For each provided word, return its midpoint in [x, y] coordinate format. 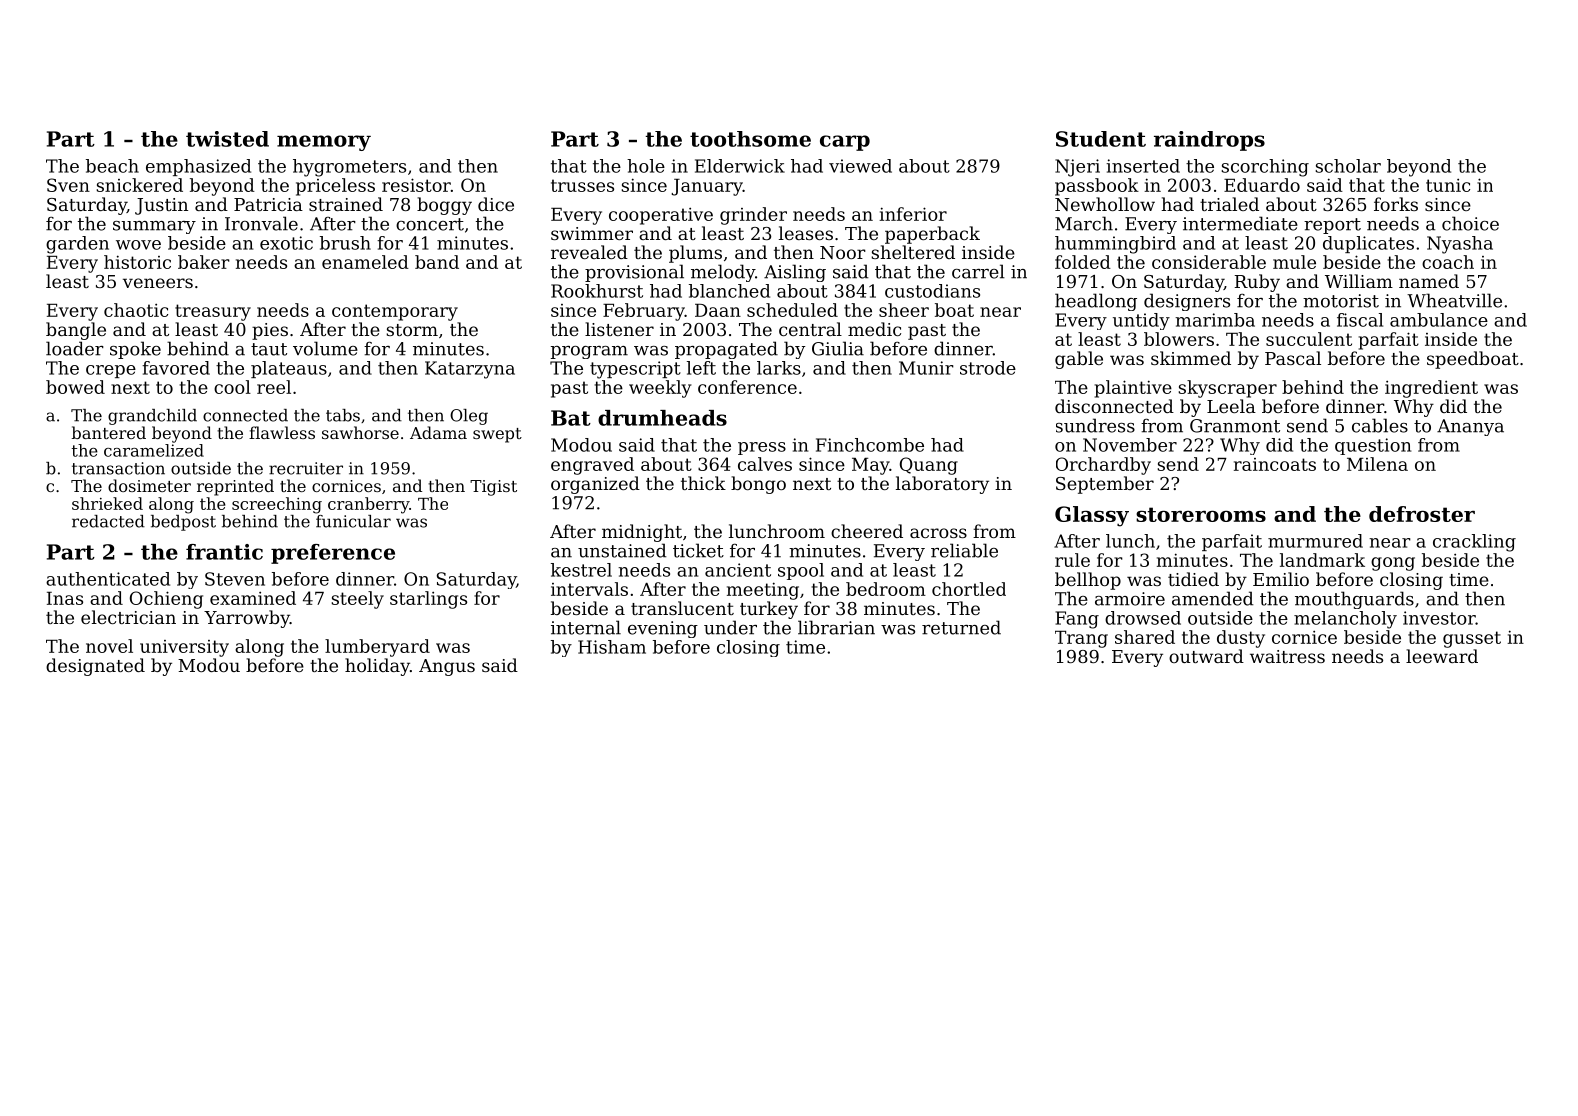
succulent [1309, 339]
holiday [377, 667]
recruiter [306, 468]
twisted [227, 139]
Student [1101, 139]
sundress [1095, 425]
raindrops [1209, 141]
